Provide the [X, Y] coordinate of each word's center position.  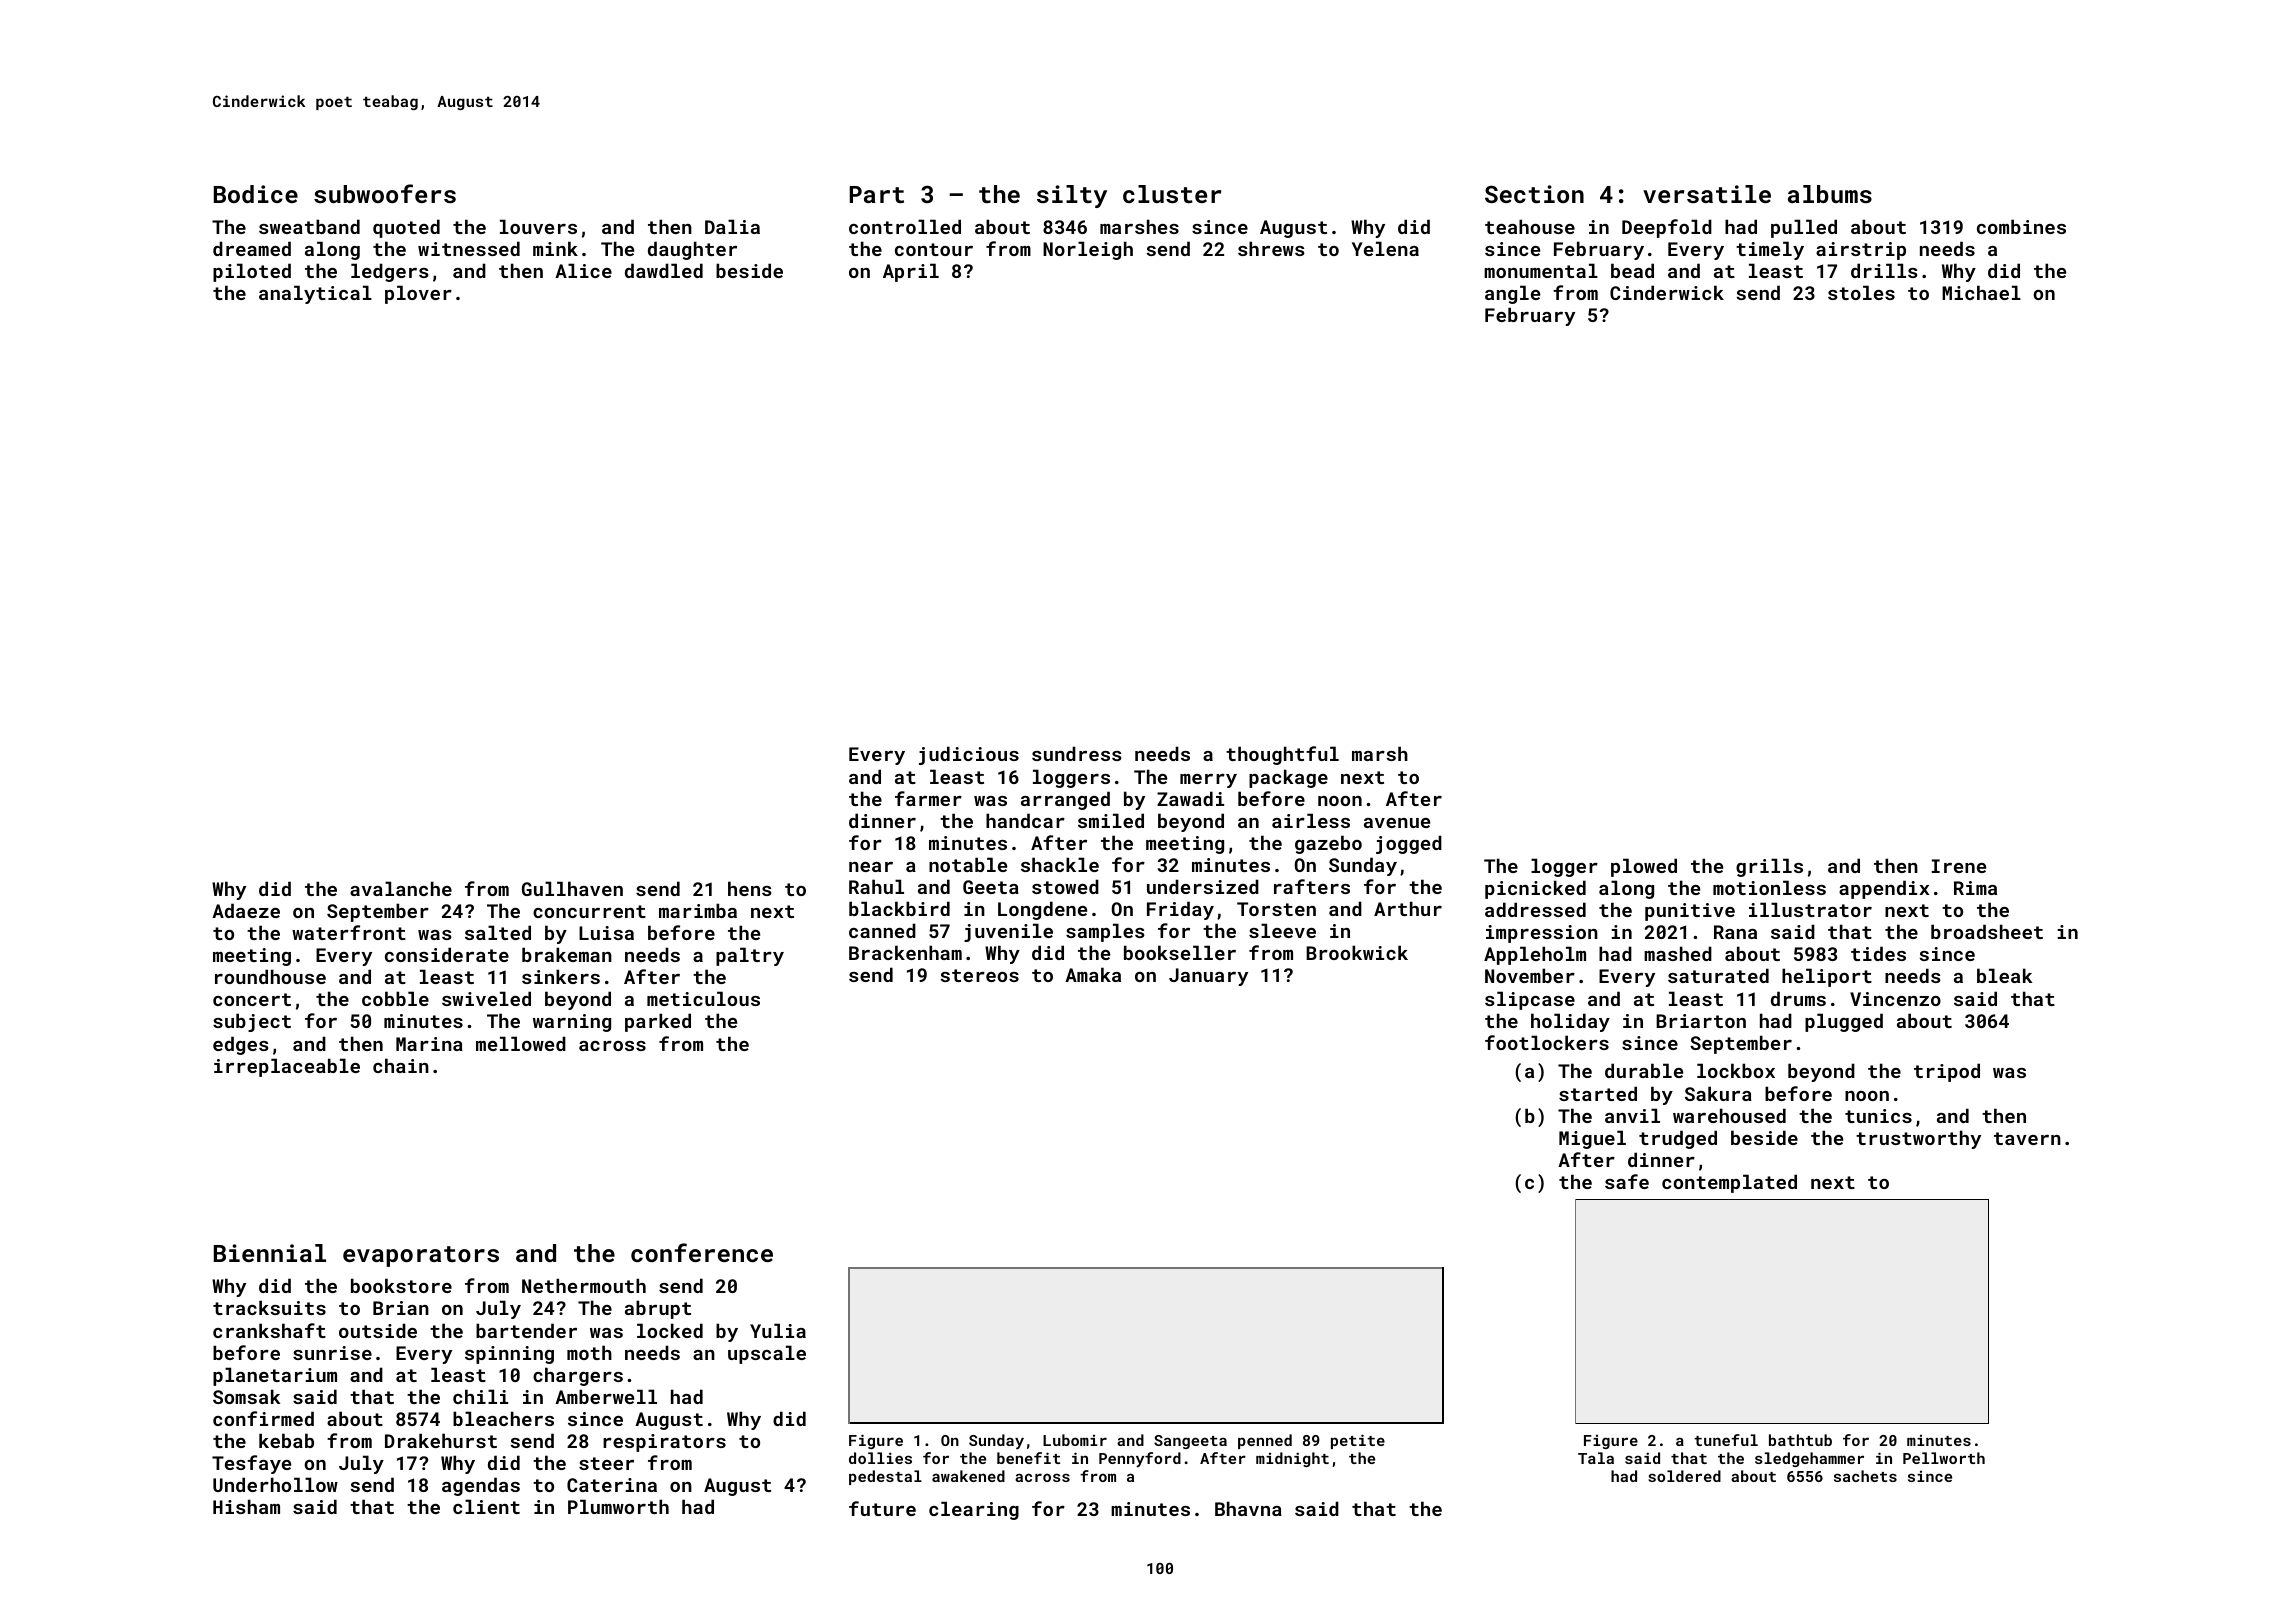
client [486, 1506]
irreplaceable [287, 1067]
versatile [1707, 194]
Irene [1959, 866]
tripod [1947, 1072]
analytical [315, 294]
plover [418, 294]
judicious [969, 755]
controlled [905, 226]
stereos [979, 975]
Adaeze [246, 910]
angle [1512, 294]
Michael [1981, 292]
